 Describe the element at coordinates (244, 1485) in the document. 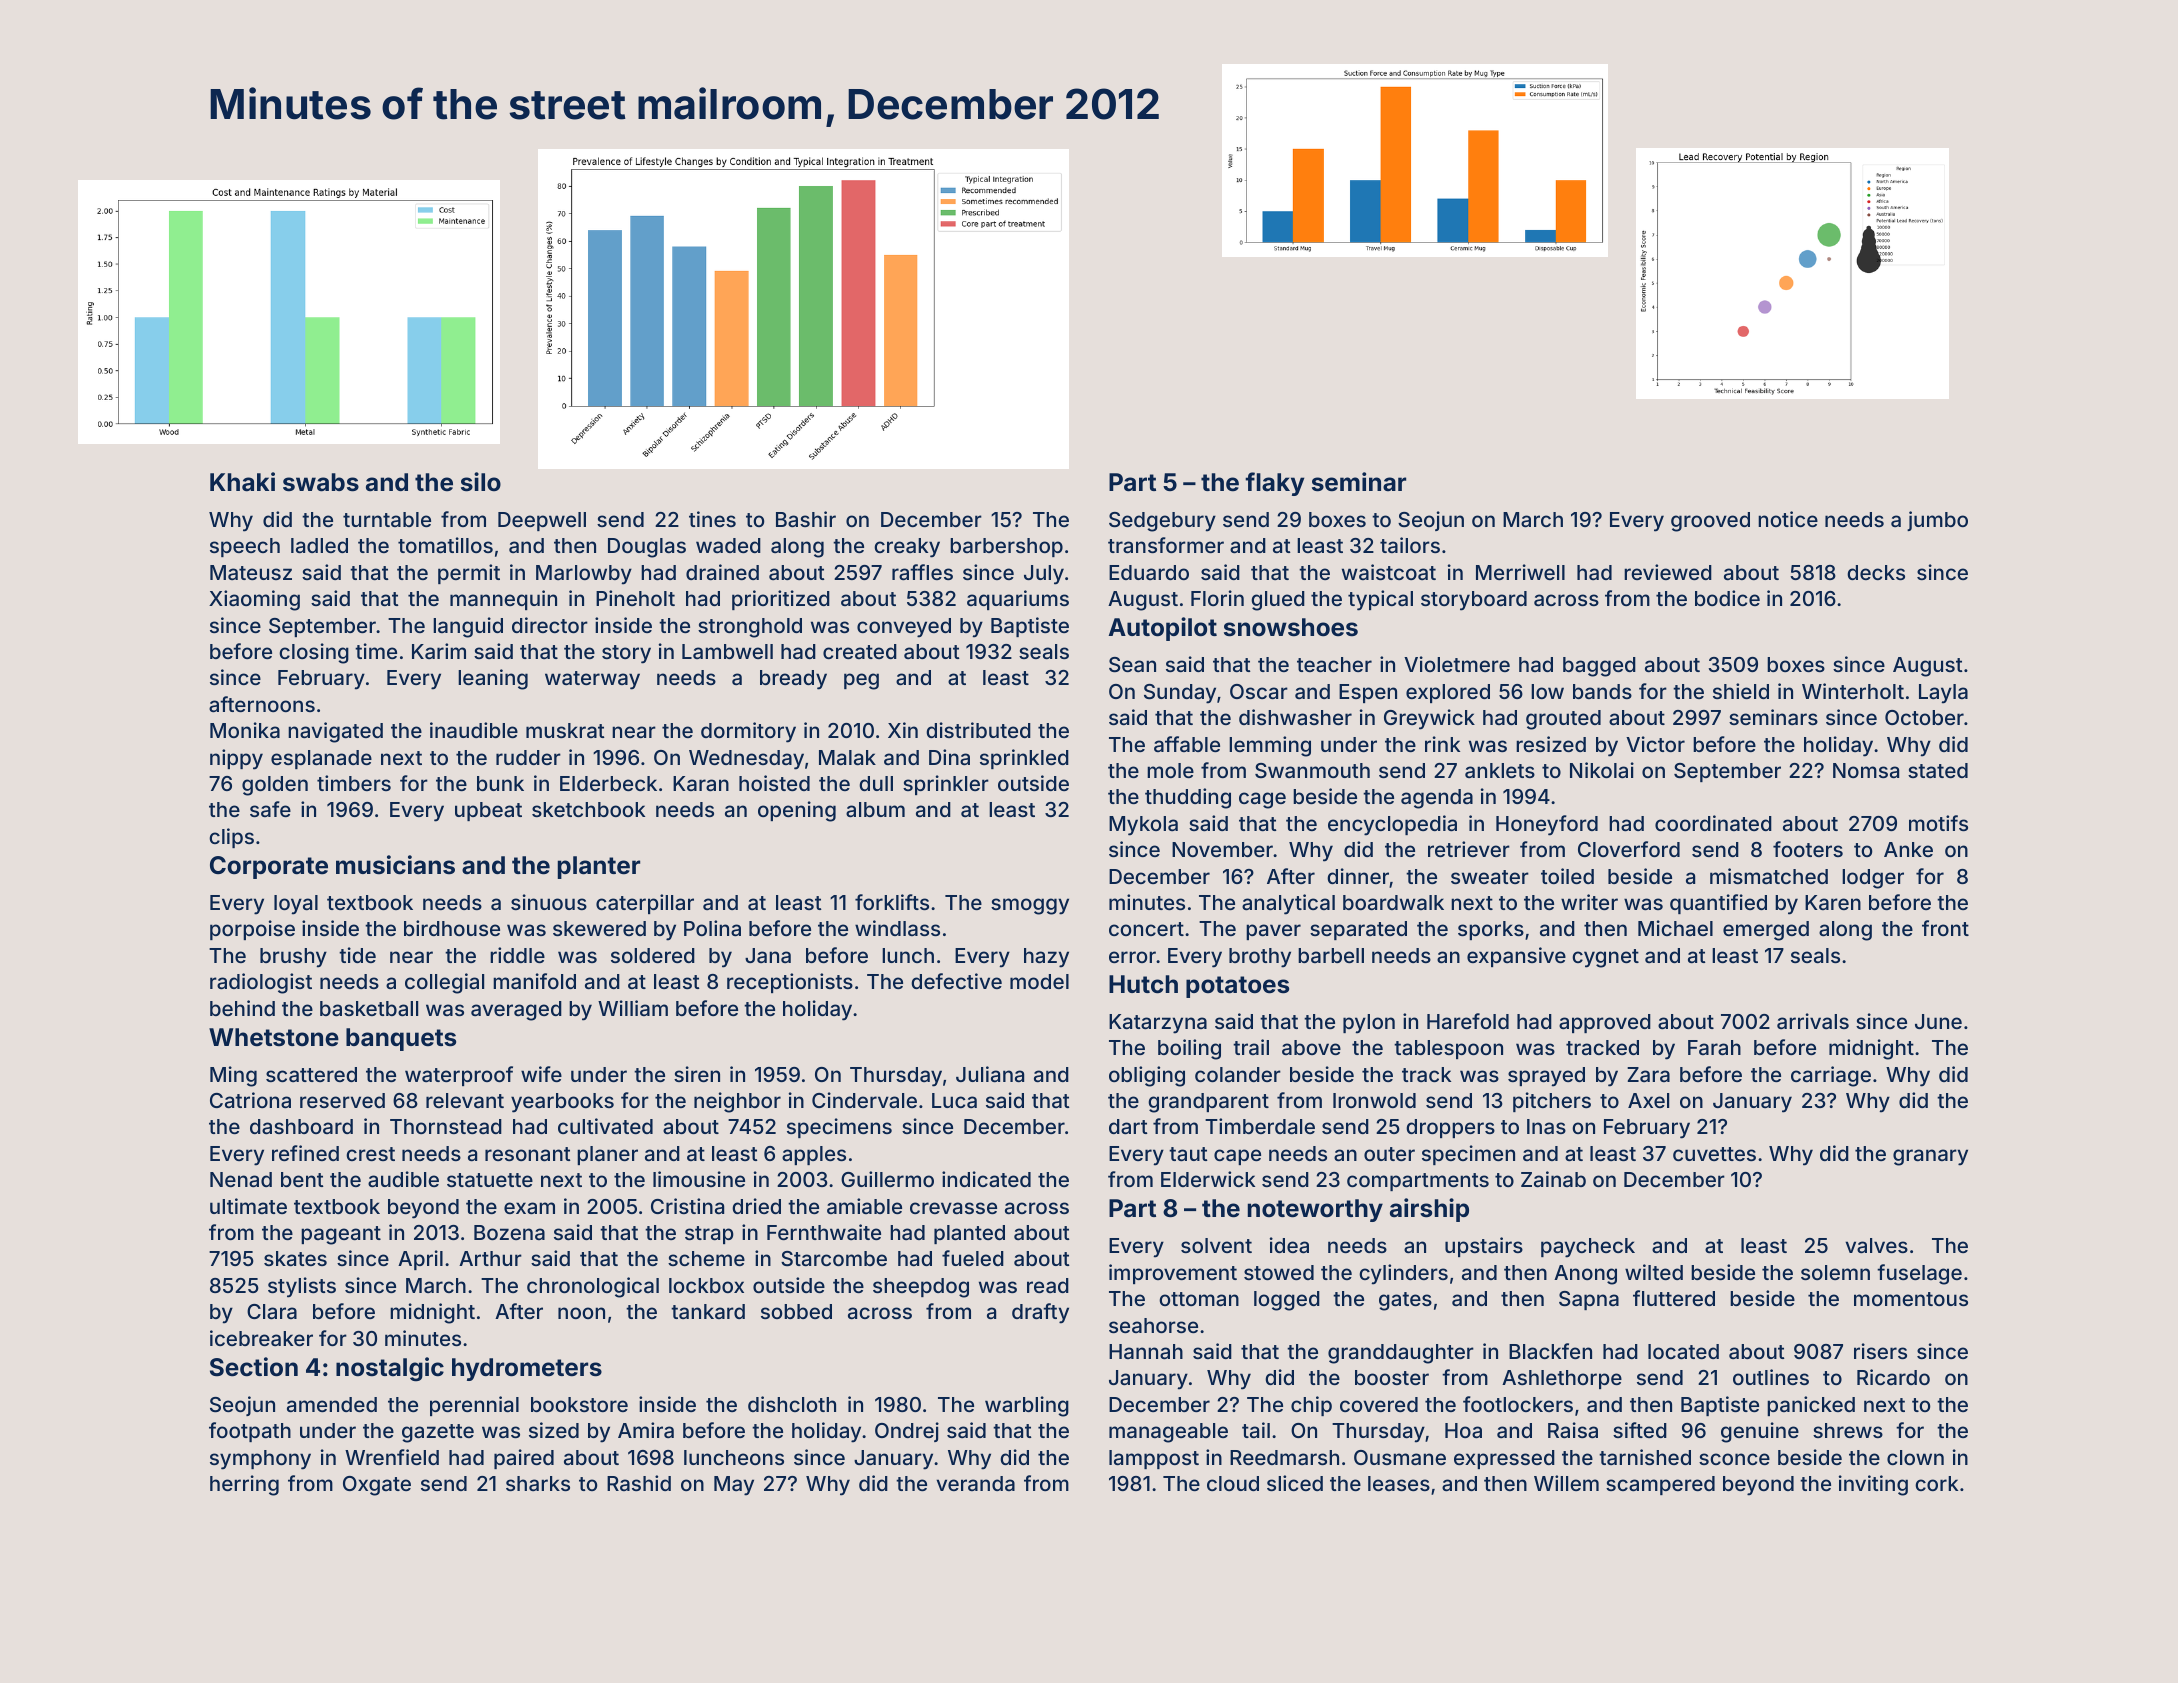

I see `herring` at that location.
